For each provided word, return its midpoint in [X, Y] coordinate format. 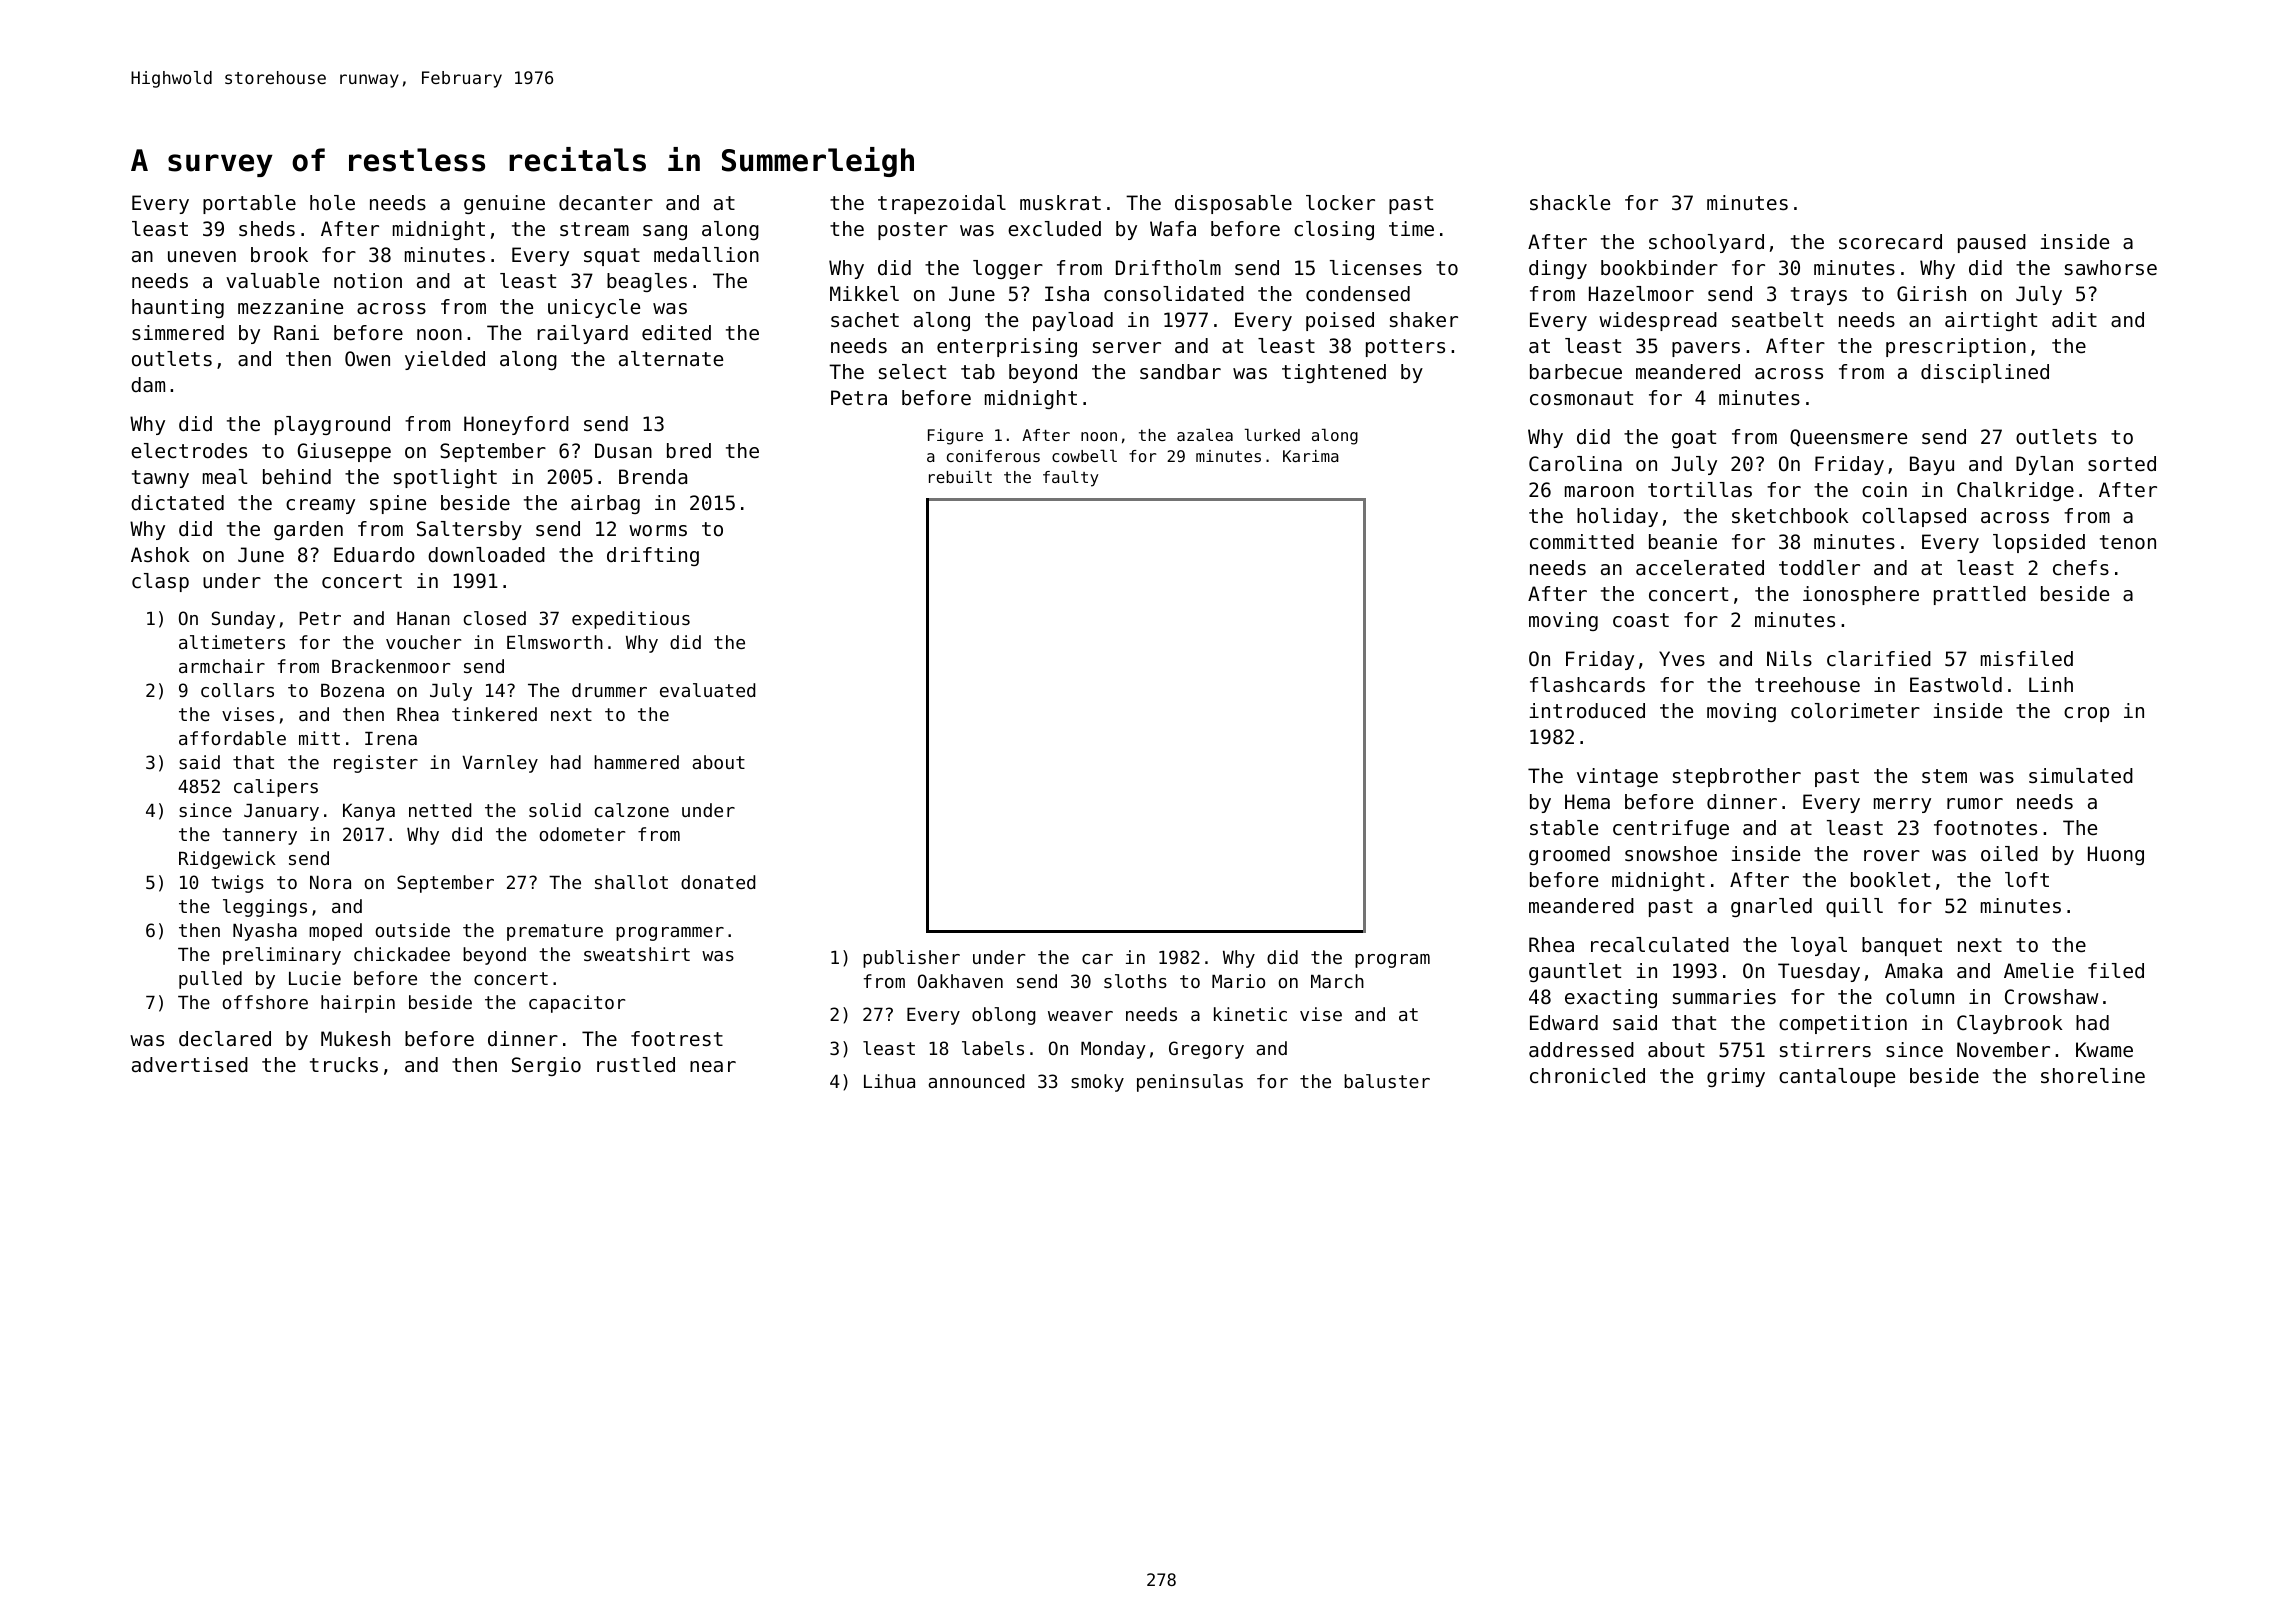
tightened [1334, 373]
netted [440, 810]
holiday [1617, 517]
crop [2086, 714]
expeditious [631, 620]
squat [612, 257]
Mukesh [355, 1039]
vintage [1617, 777]
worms [658, 531]
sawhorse [2111, 268]
